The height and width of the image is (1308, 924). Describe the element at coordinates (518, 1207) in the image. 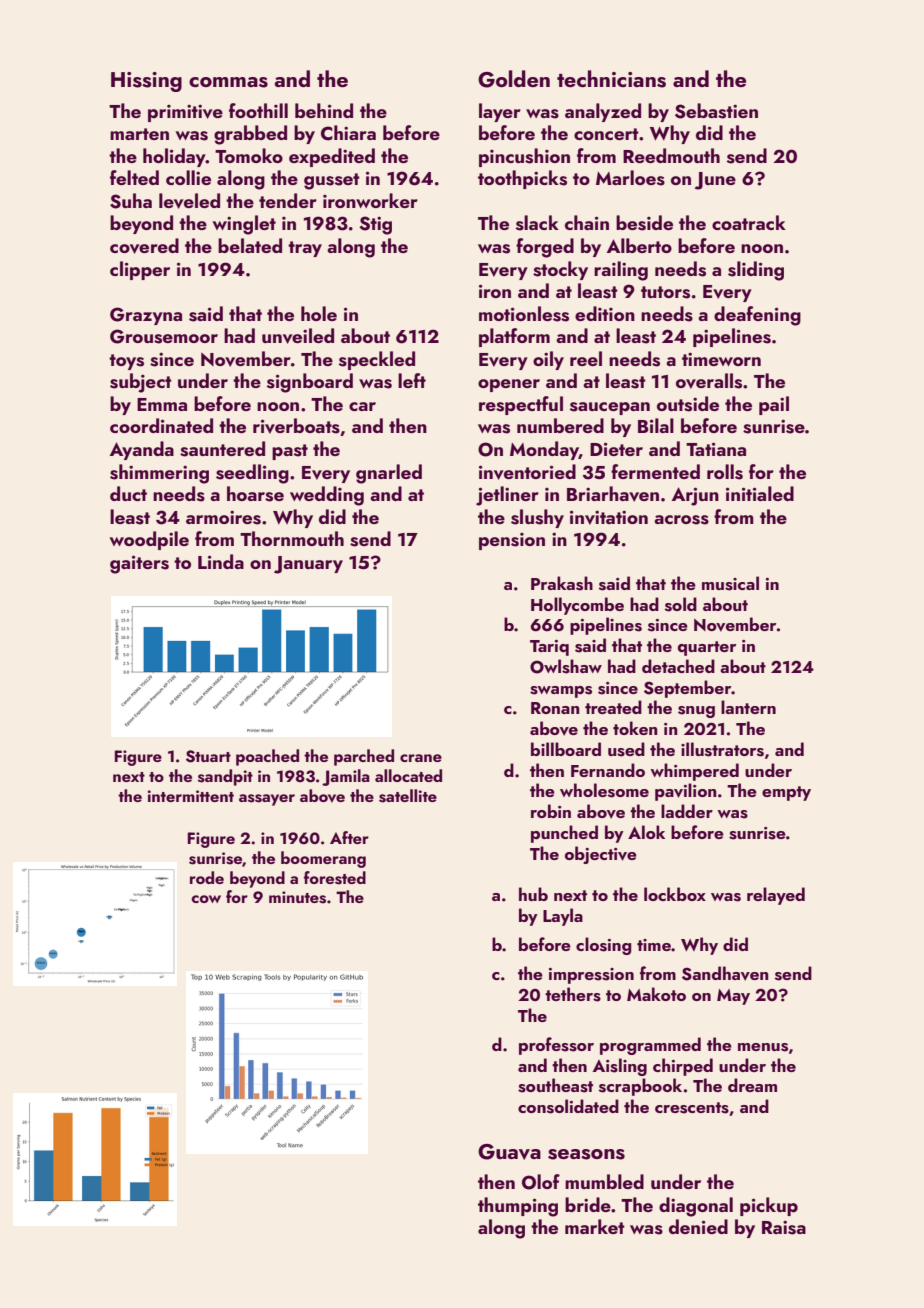

I see `thumping` at that location.
